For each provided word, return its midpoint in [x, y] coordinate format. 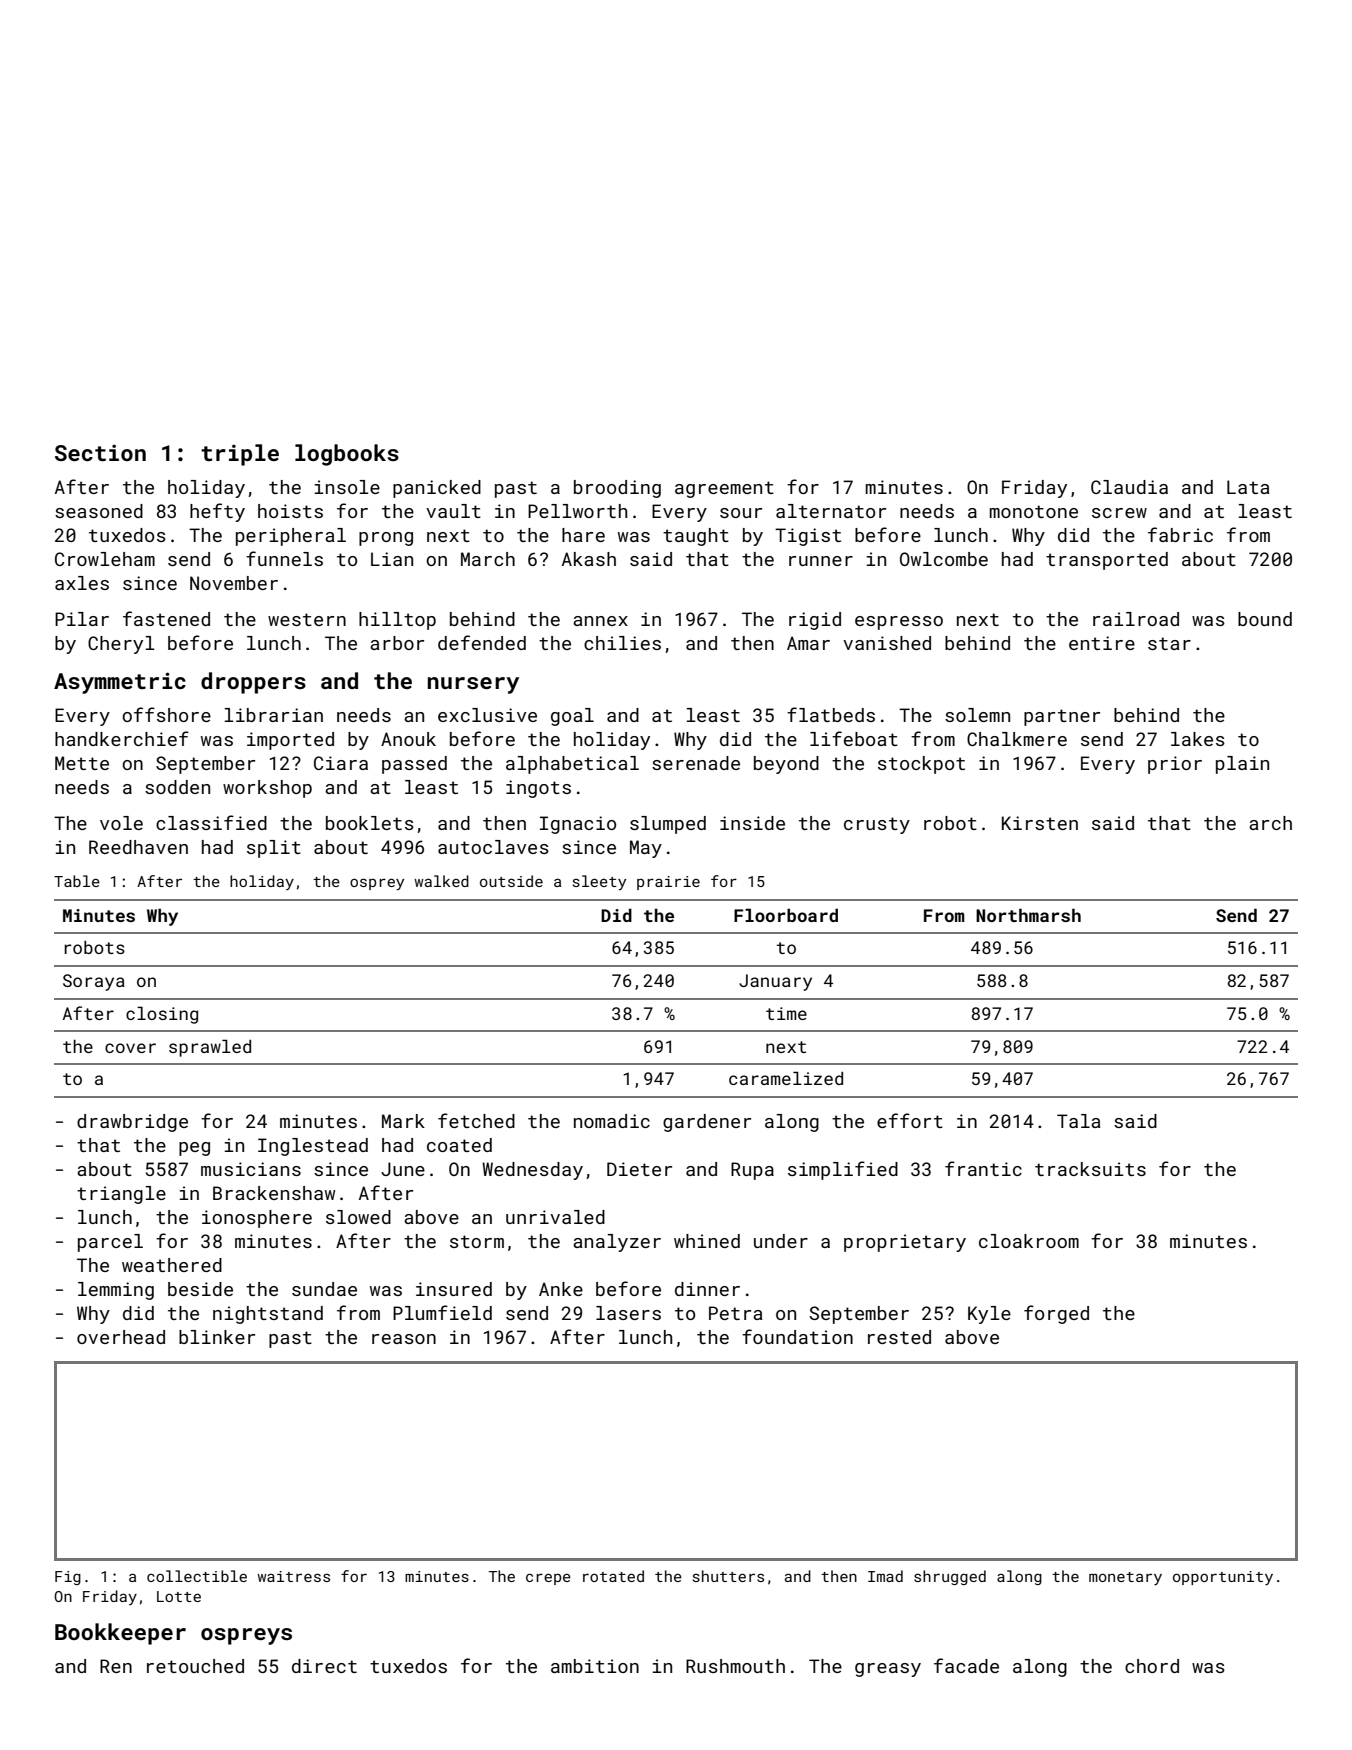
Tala [1078, 1121]
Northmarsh [1028, 915]
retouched [195, 1666]
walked [441, 881]
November [234, 583]
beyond [786, 765]
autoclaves [493, 847]
